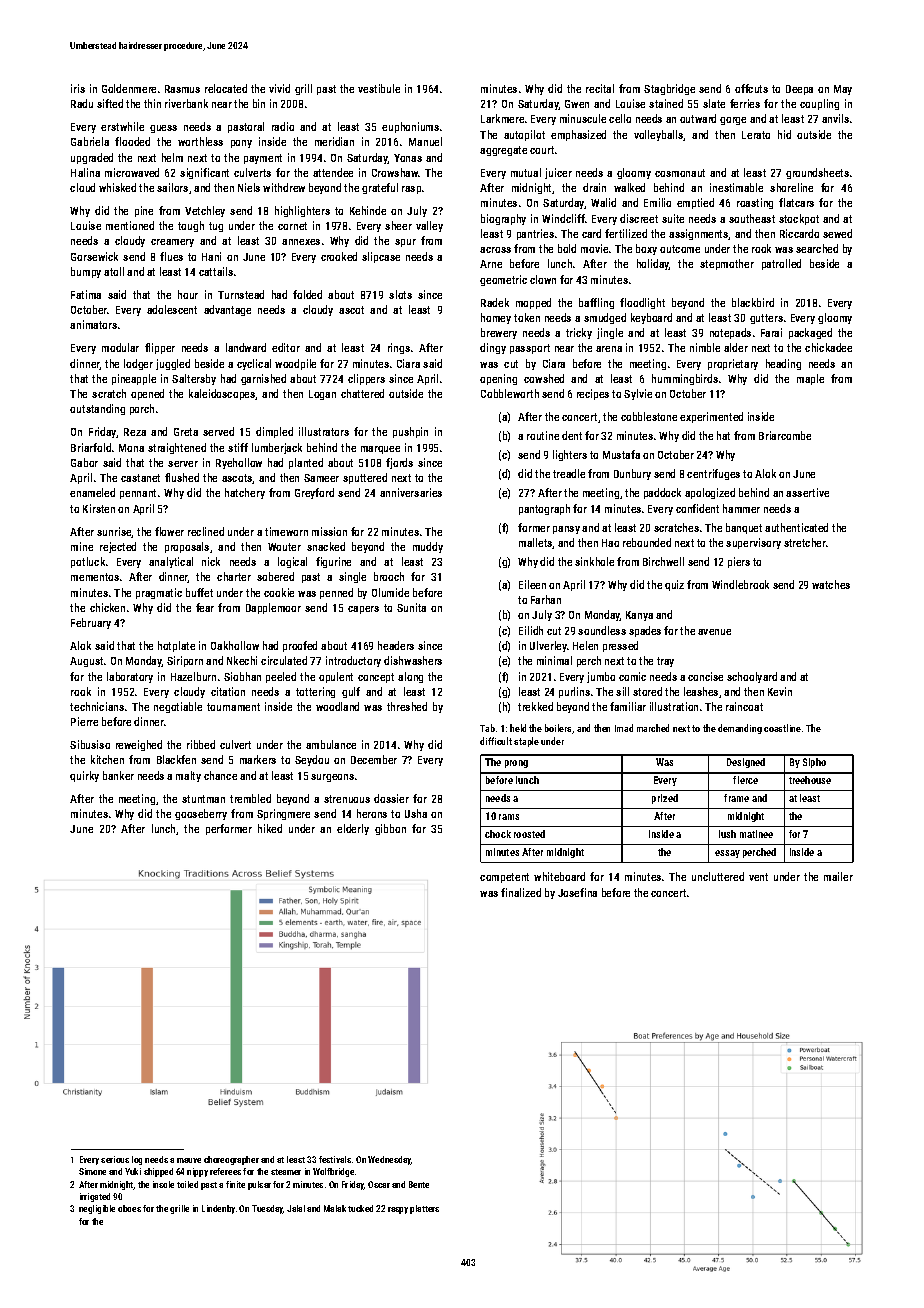 The height and width of the document is (1308, 924). What do you see at coordinates (814, 763) in the document?
I see `Sipho` at bounding box center [814, 763].
